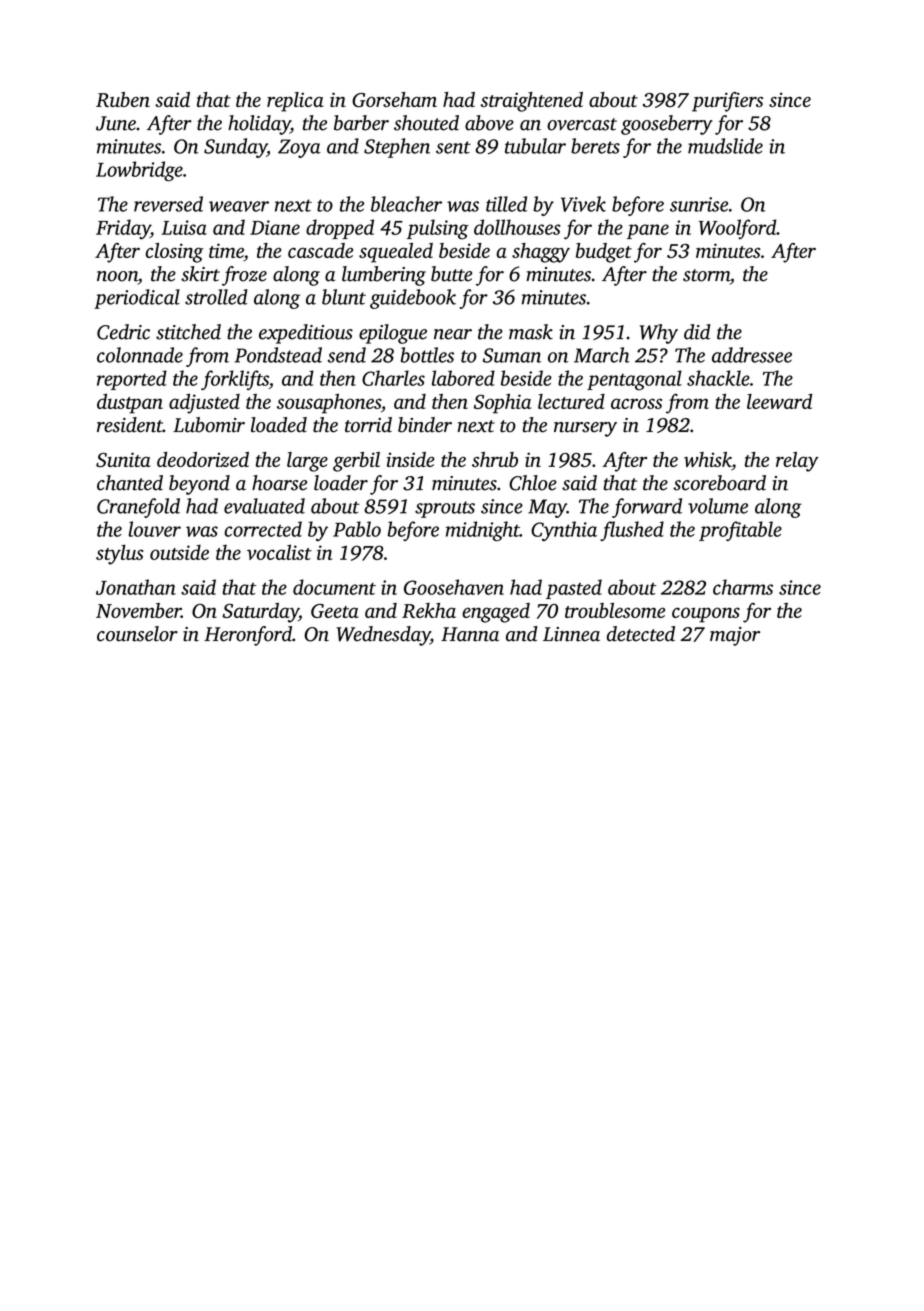 The height and width of the page is (1311, 924). Describe the element at coordinates (117, 276) in the page. I see `noon` at that location.
